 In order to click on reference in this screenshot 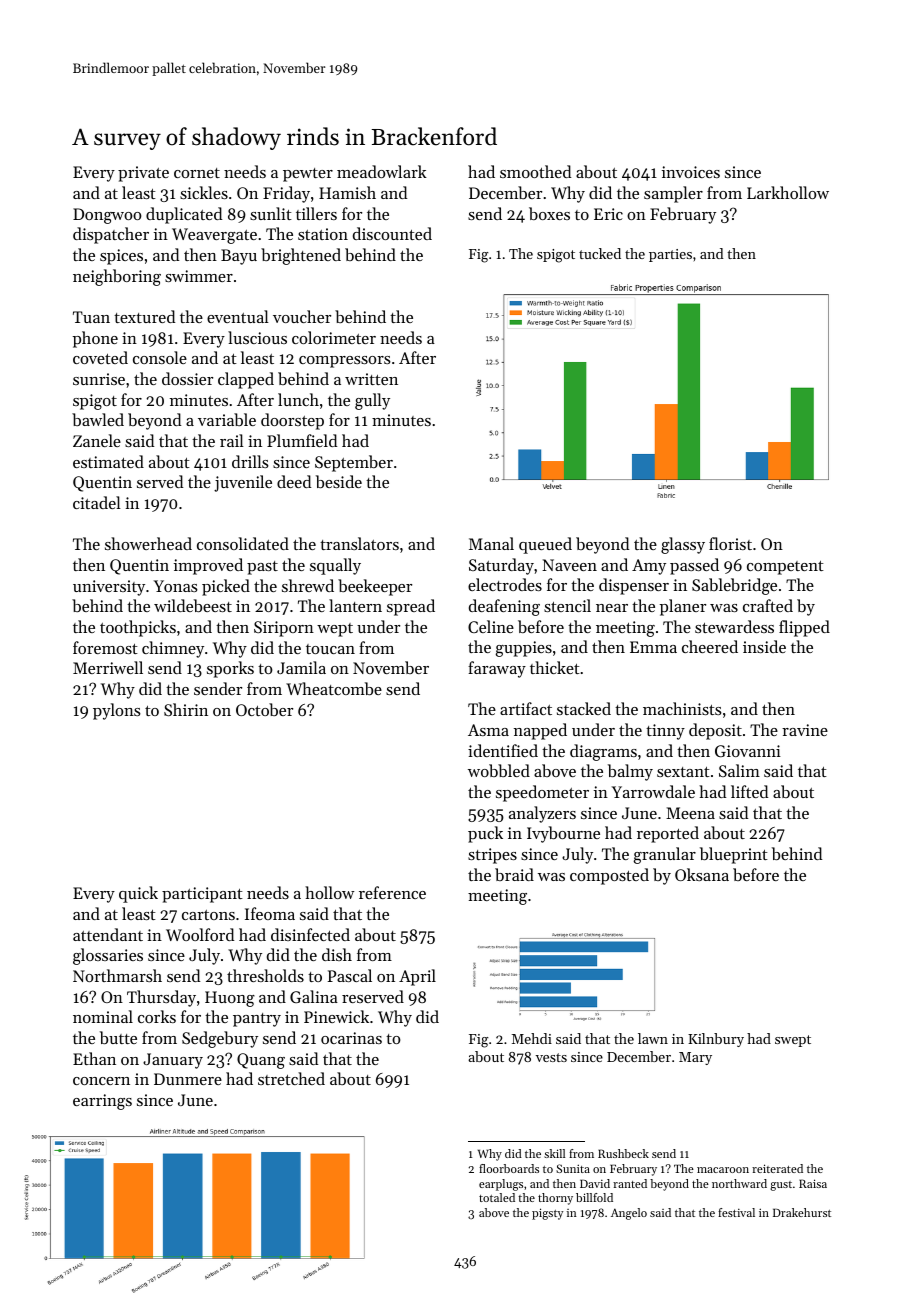, I will do `click(392, 892)`.
